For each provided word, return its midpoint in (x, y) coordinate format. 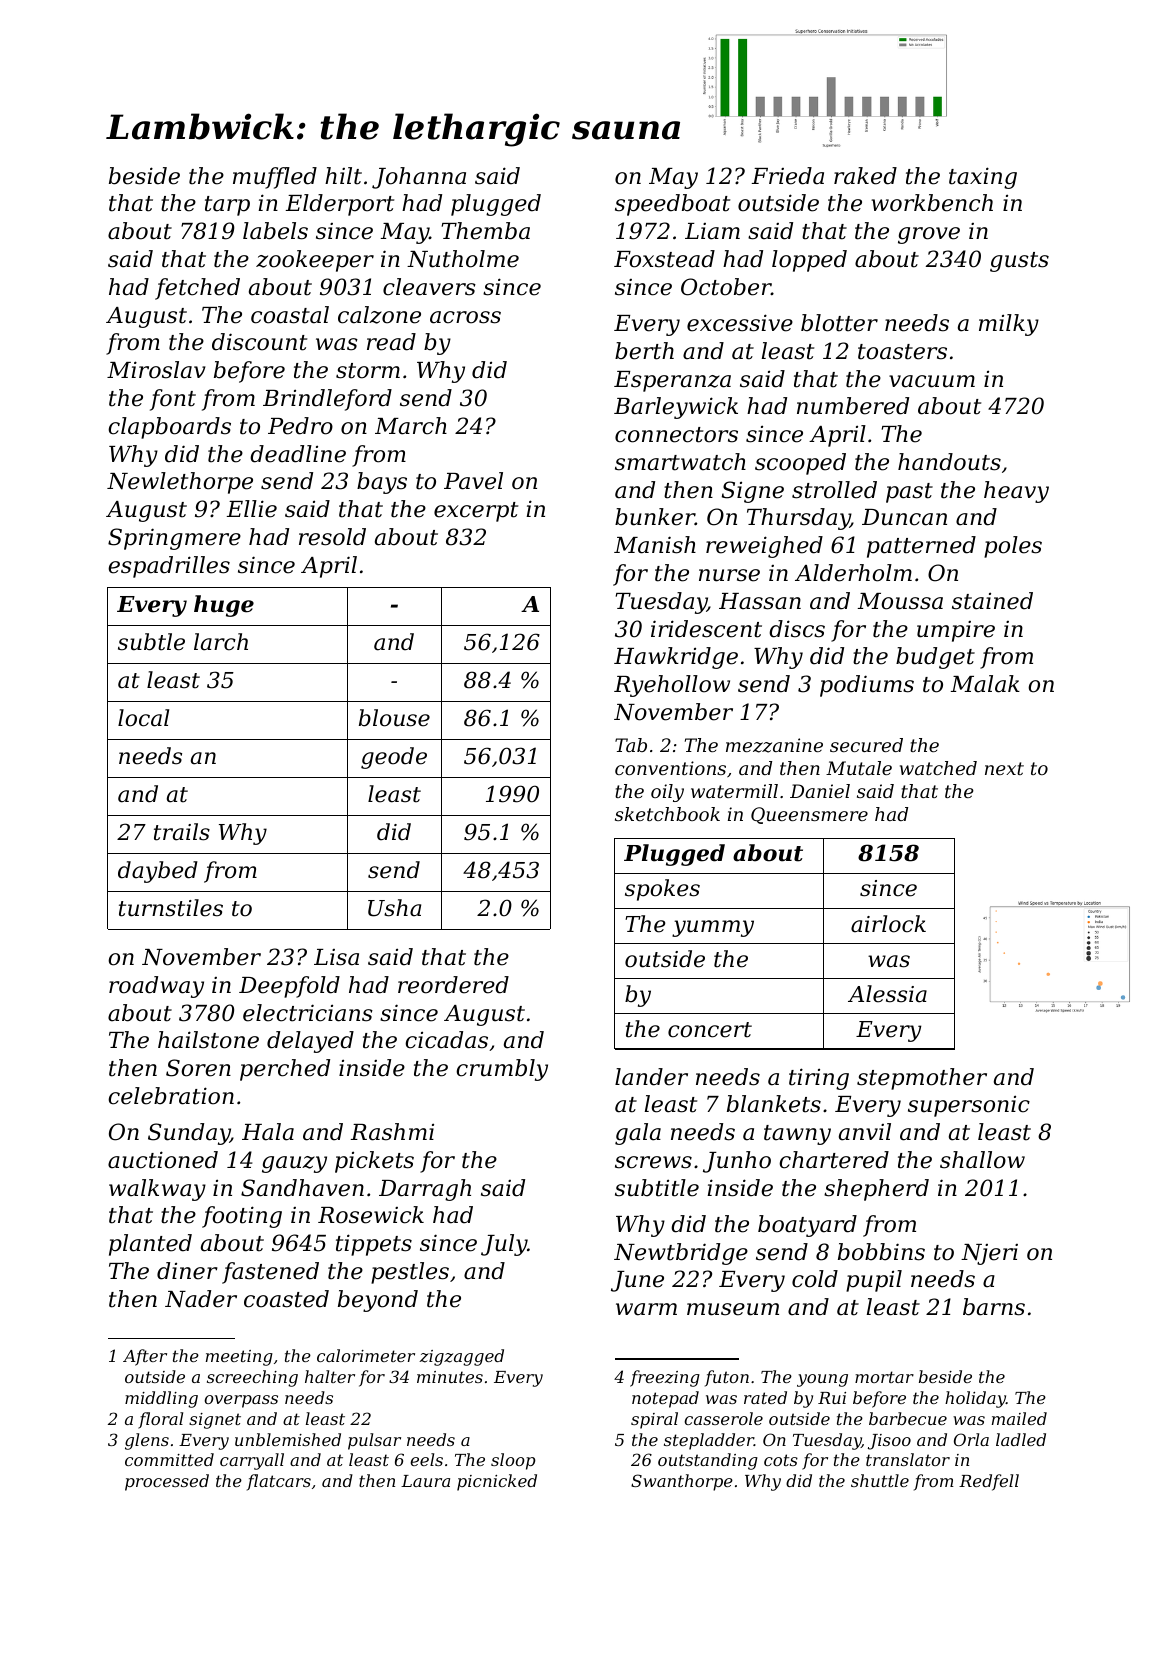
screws (653, 1162)
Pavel (473, 481)
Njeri (989, 1254)
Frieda (788, 176)
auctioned (163, 1160)
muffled (275, 178)
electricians (308, 1013)
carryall (252, 1461)
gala (638, 1134)
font (173, 400)
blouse (394, 718)
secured (866, 745)
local (143, 718)
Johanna (419, 178)
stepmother (922, 1079)
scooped (800, 464)
